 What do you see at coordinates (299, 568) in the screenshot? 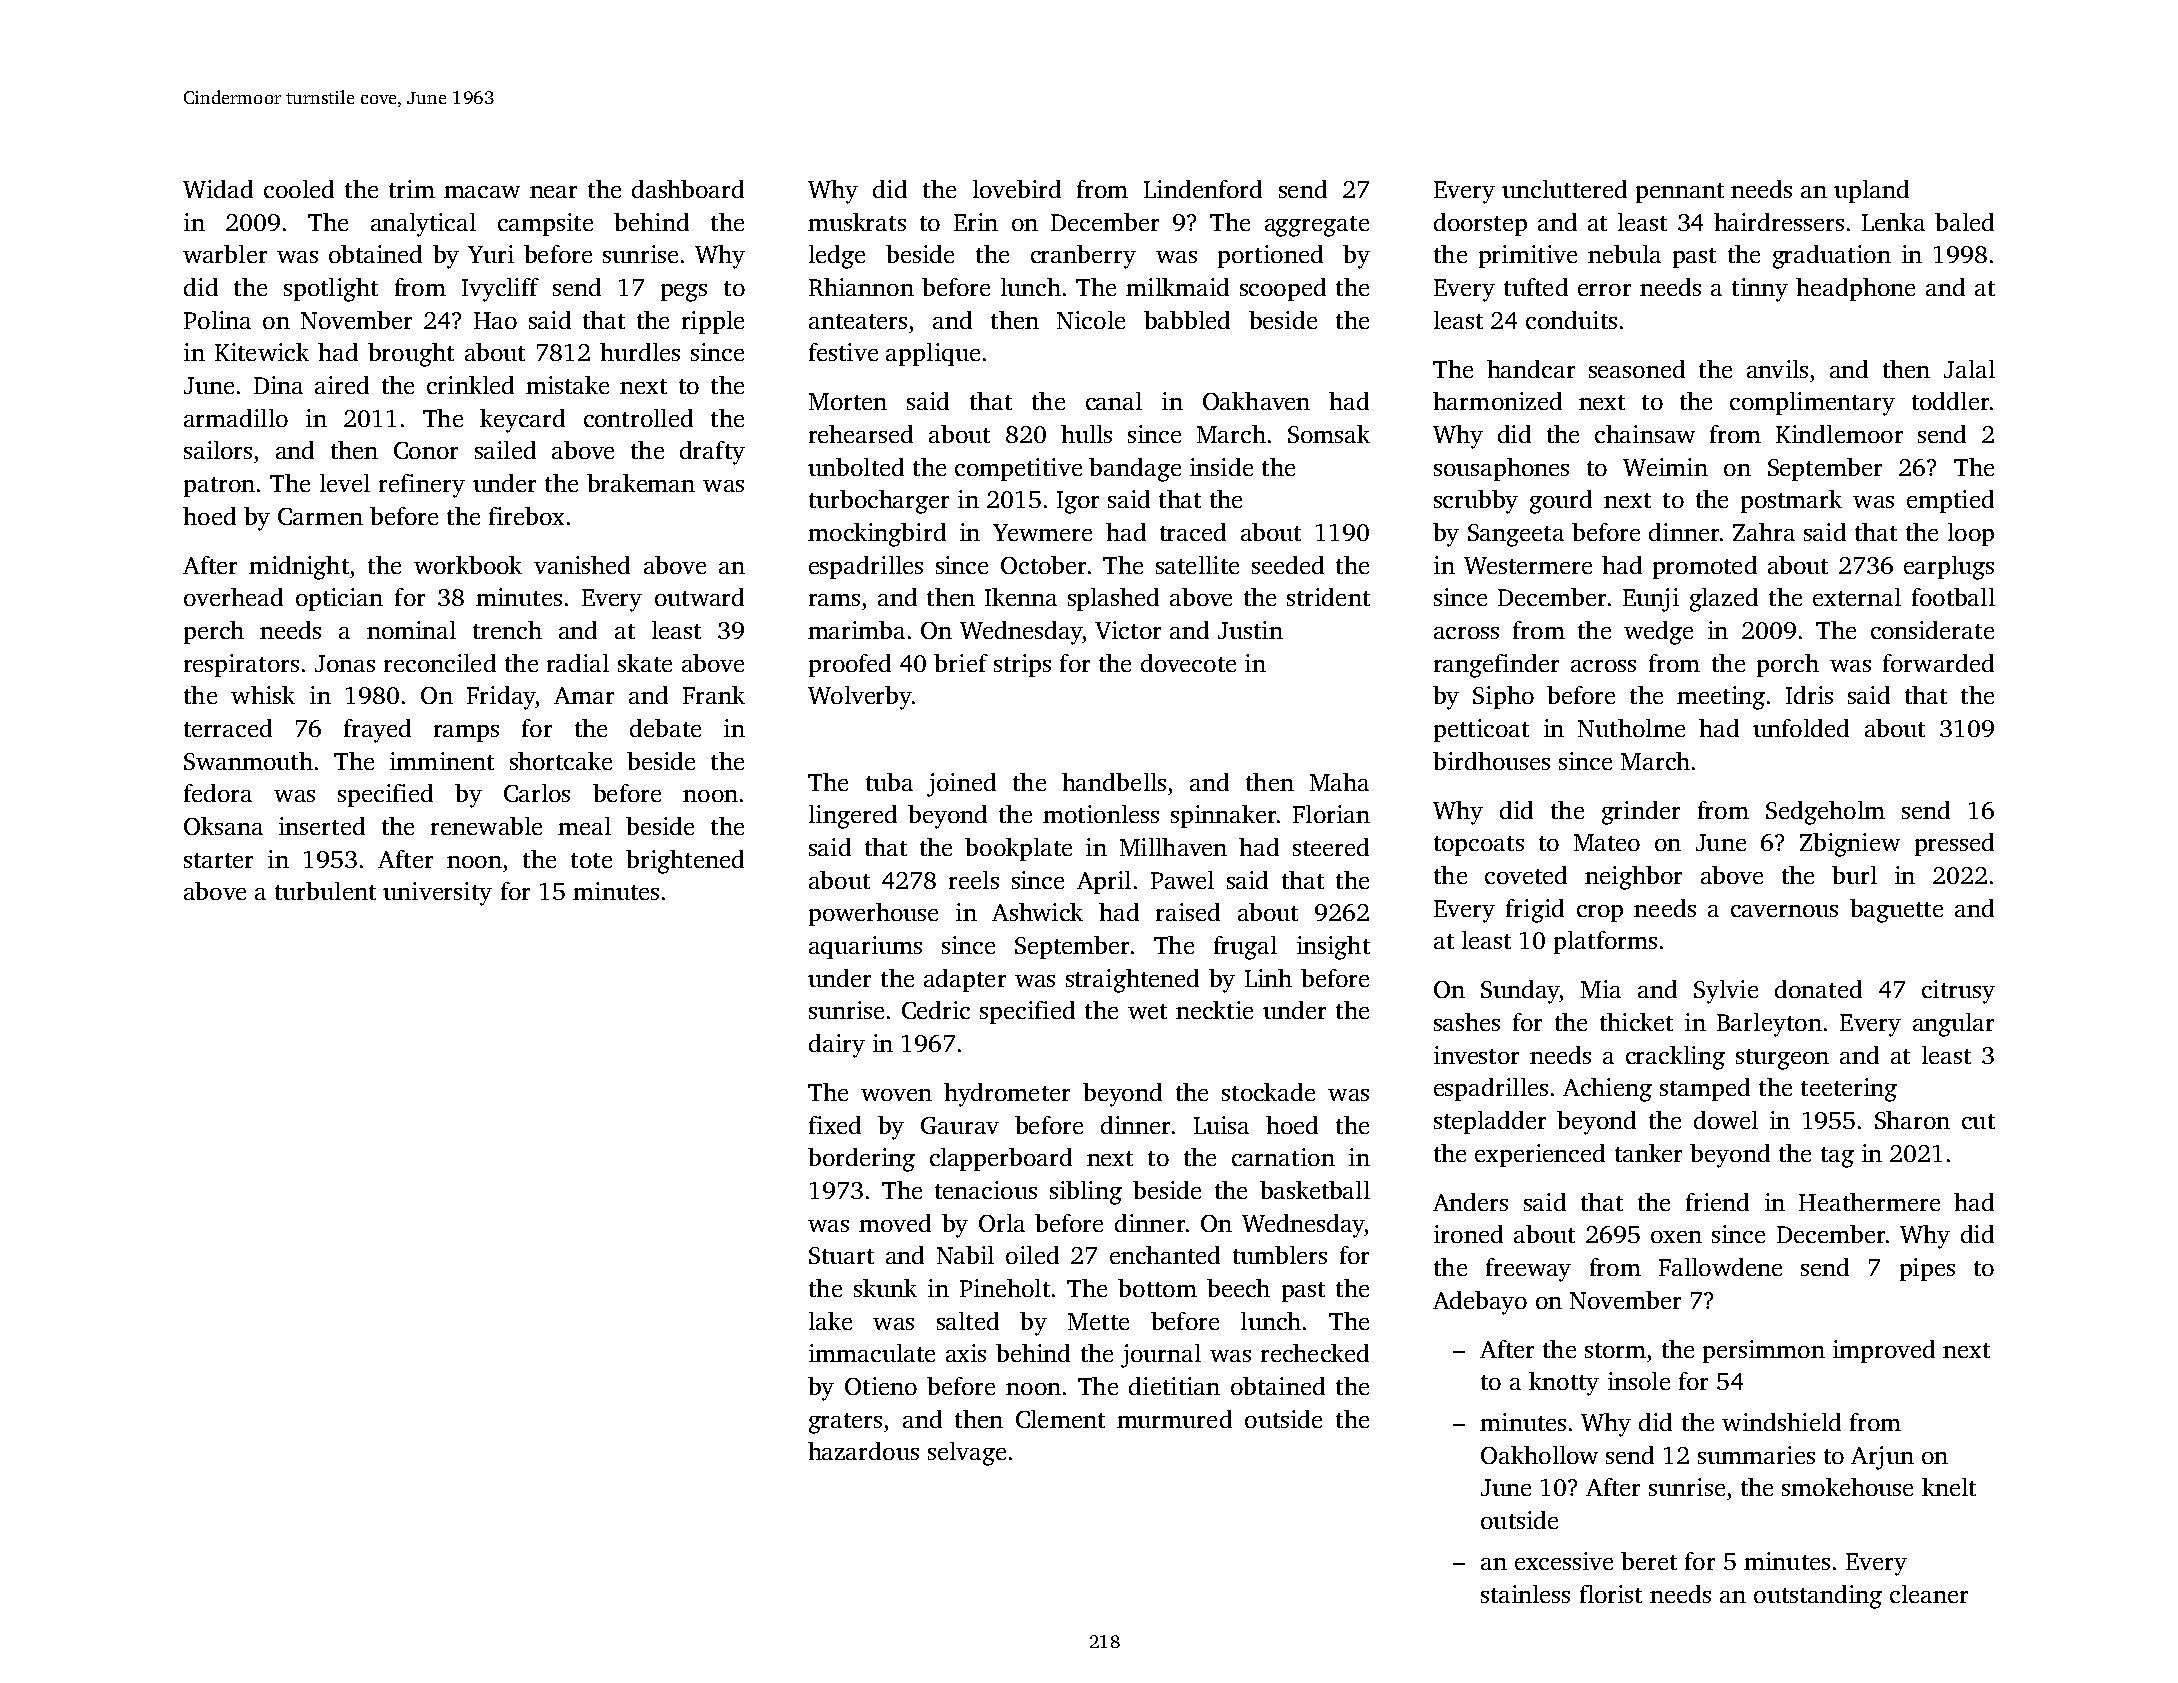
I see `midnight` at bounding box center [299, 568].
